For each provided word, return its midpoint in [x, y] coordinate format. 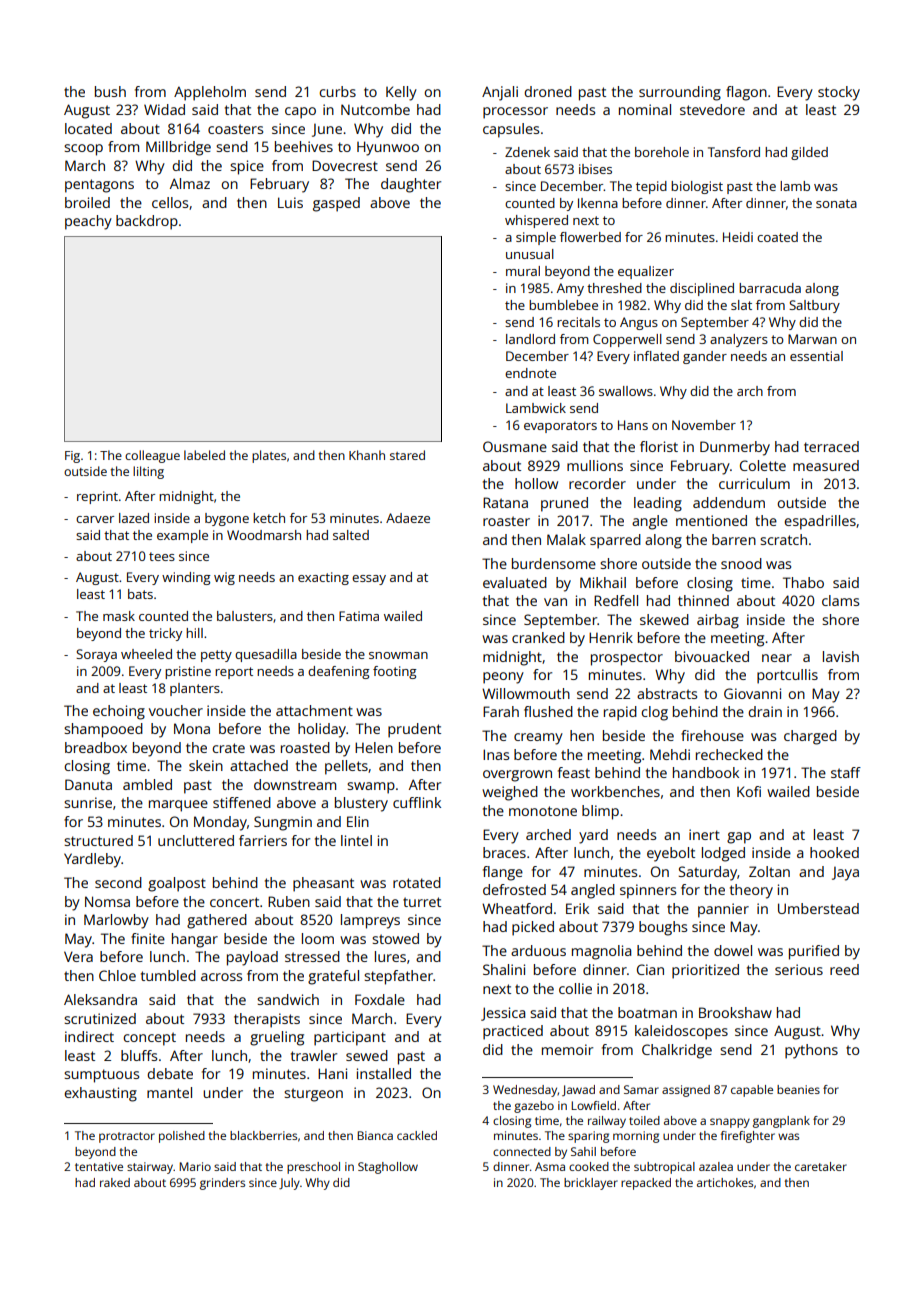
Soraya [96, 655]
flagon [746, 93]
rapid [620, 713]
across [221, 977]
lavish [841, 656]
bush [110, 91]
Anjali [500, 93]
